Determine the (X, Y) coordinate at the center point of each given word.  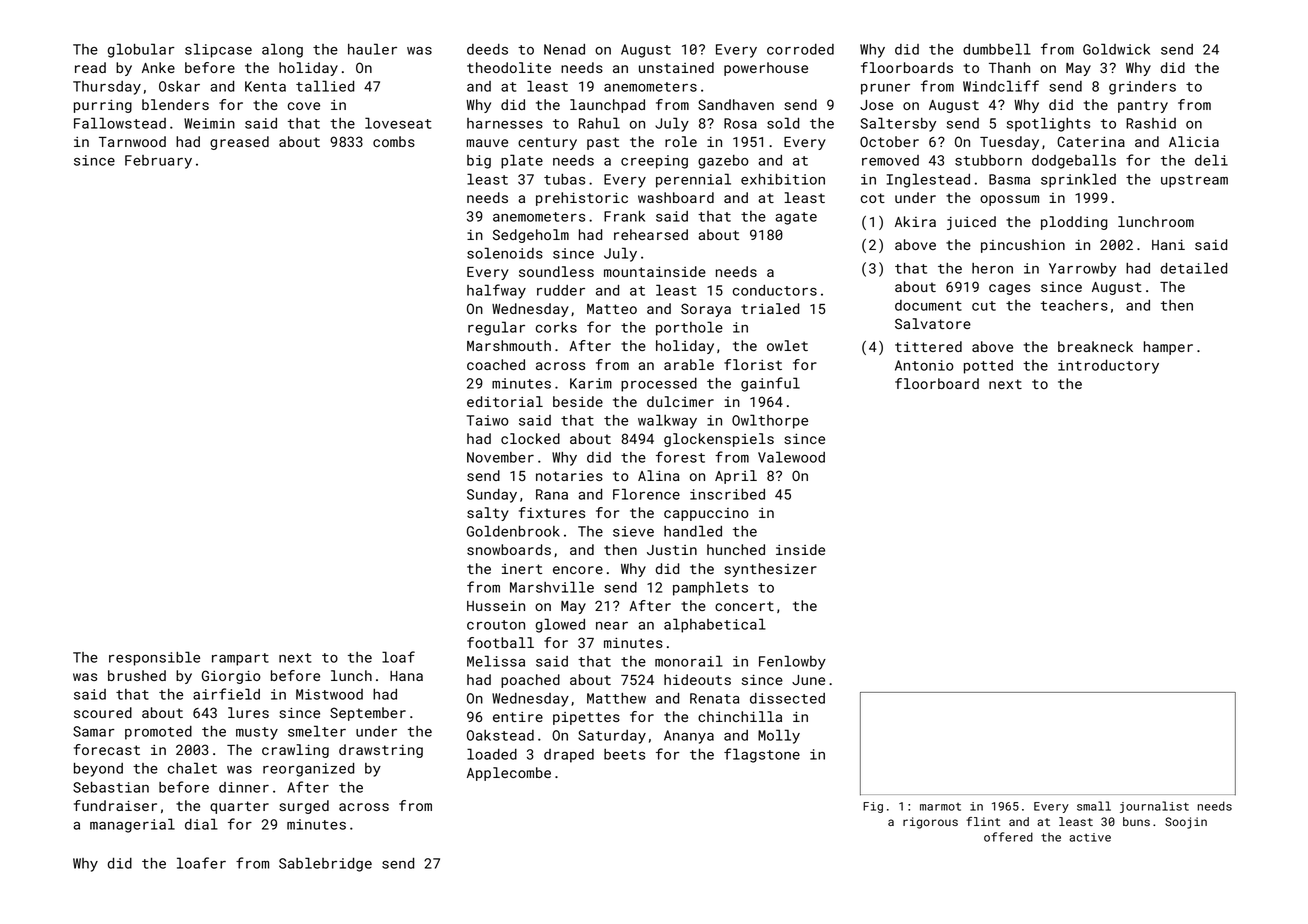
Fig (873, 807)
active (1090, 837)
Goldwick (1116, 49)
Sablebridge (325, 864)
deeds (487, 49)
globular (141, 50)
